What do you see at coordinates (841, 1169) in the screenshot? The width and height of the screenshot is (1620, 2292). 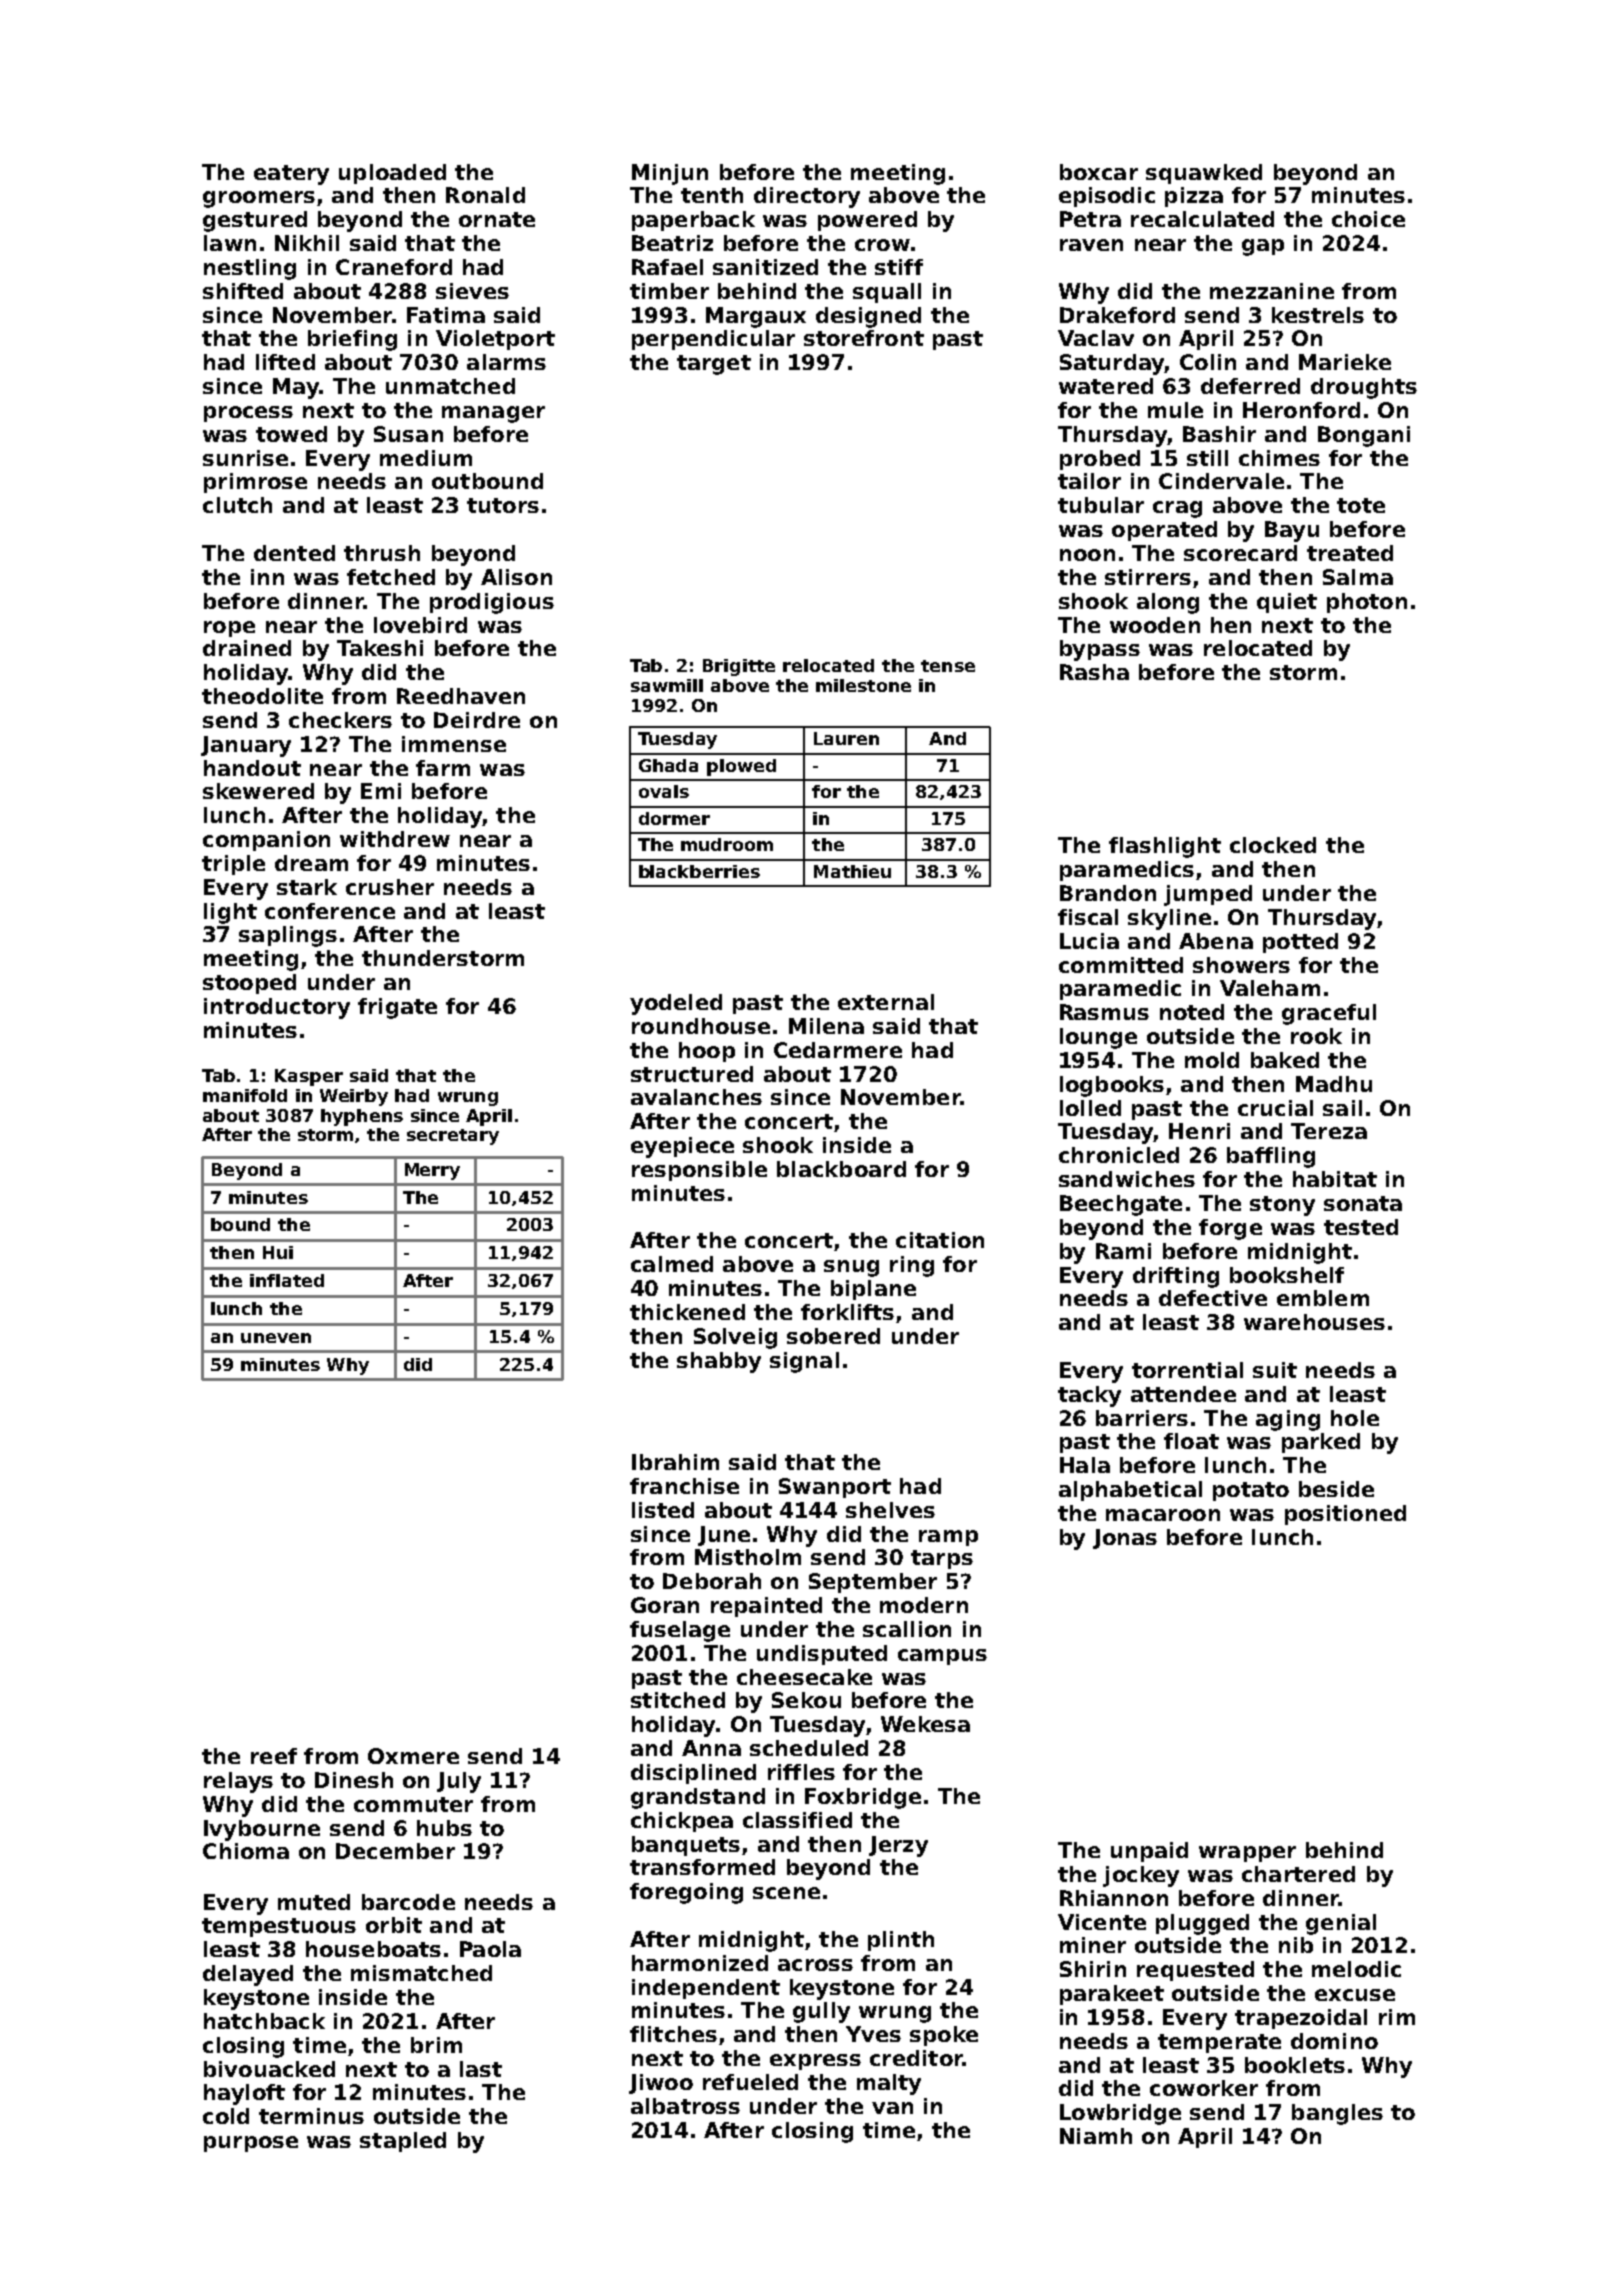 I see `blackboard` at bounding box center [841, 1169].
